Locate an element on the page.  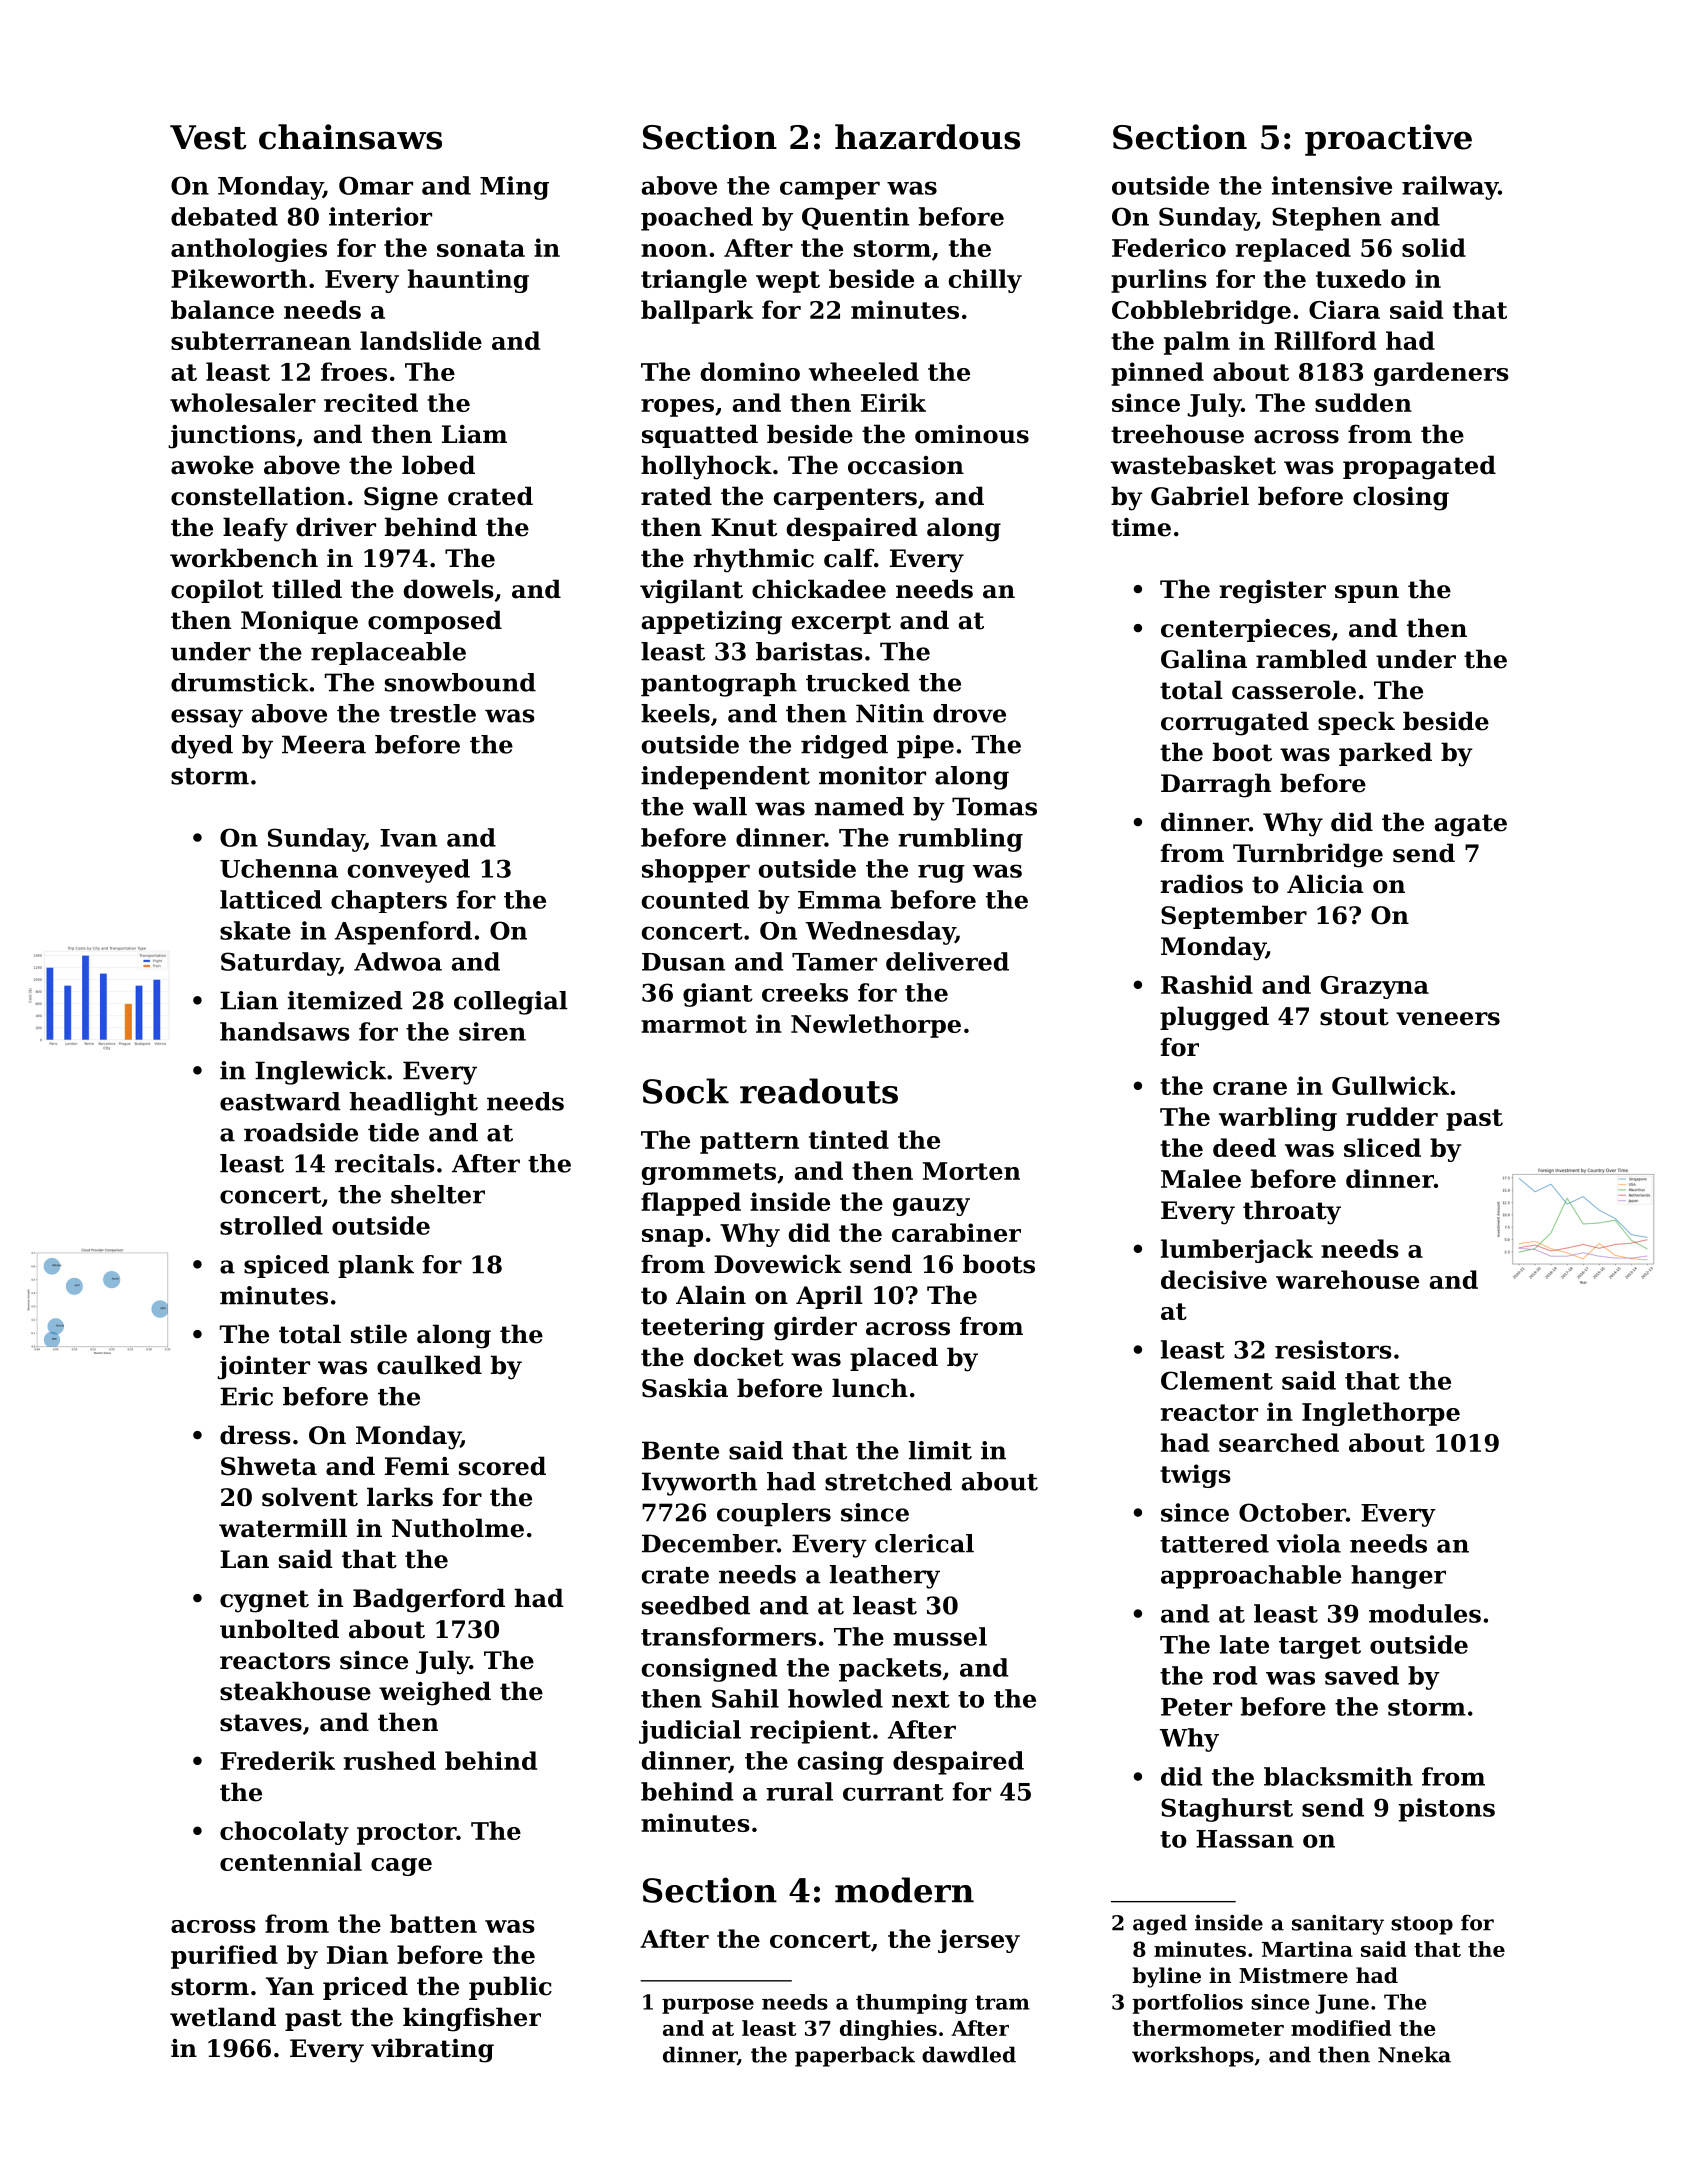
Lian is located at coordinates (249, 1000).
